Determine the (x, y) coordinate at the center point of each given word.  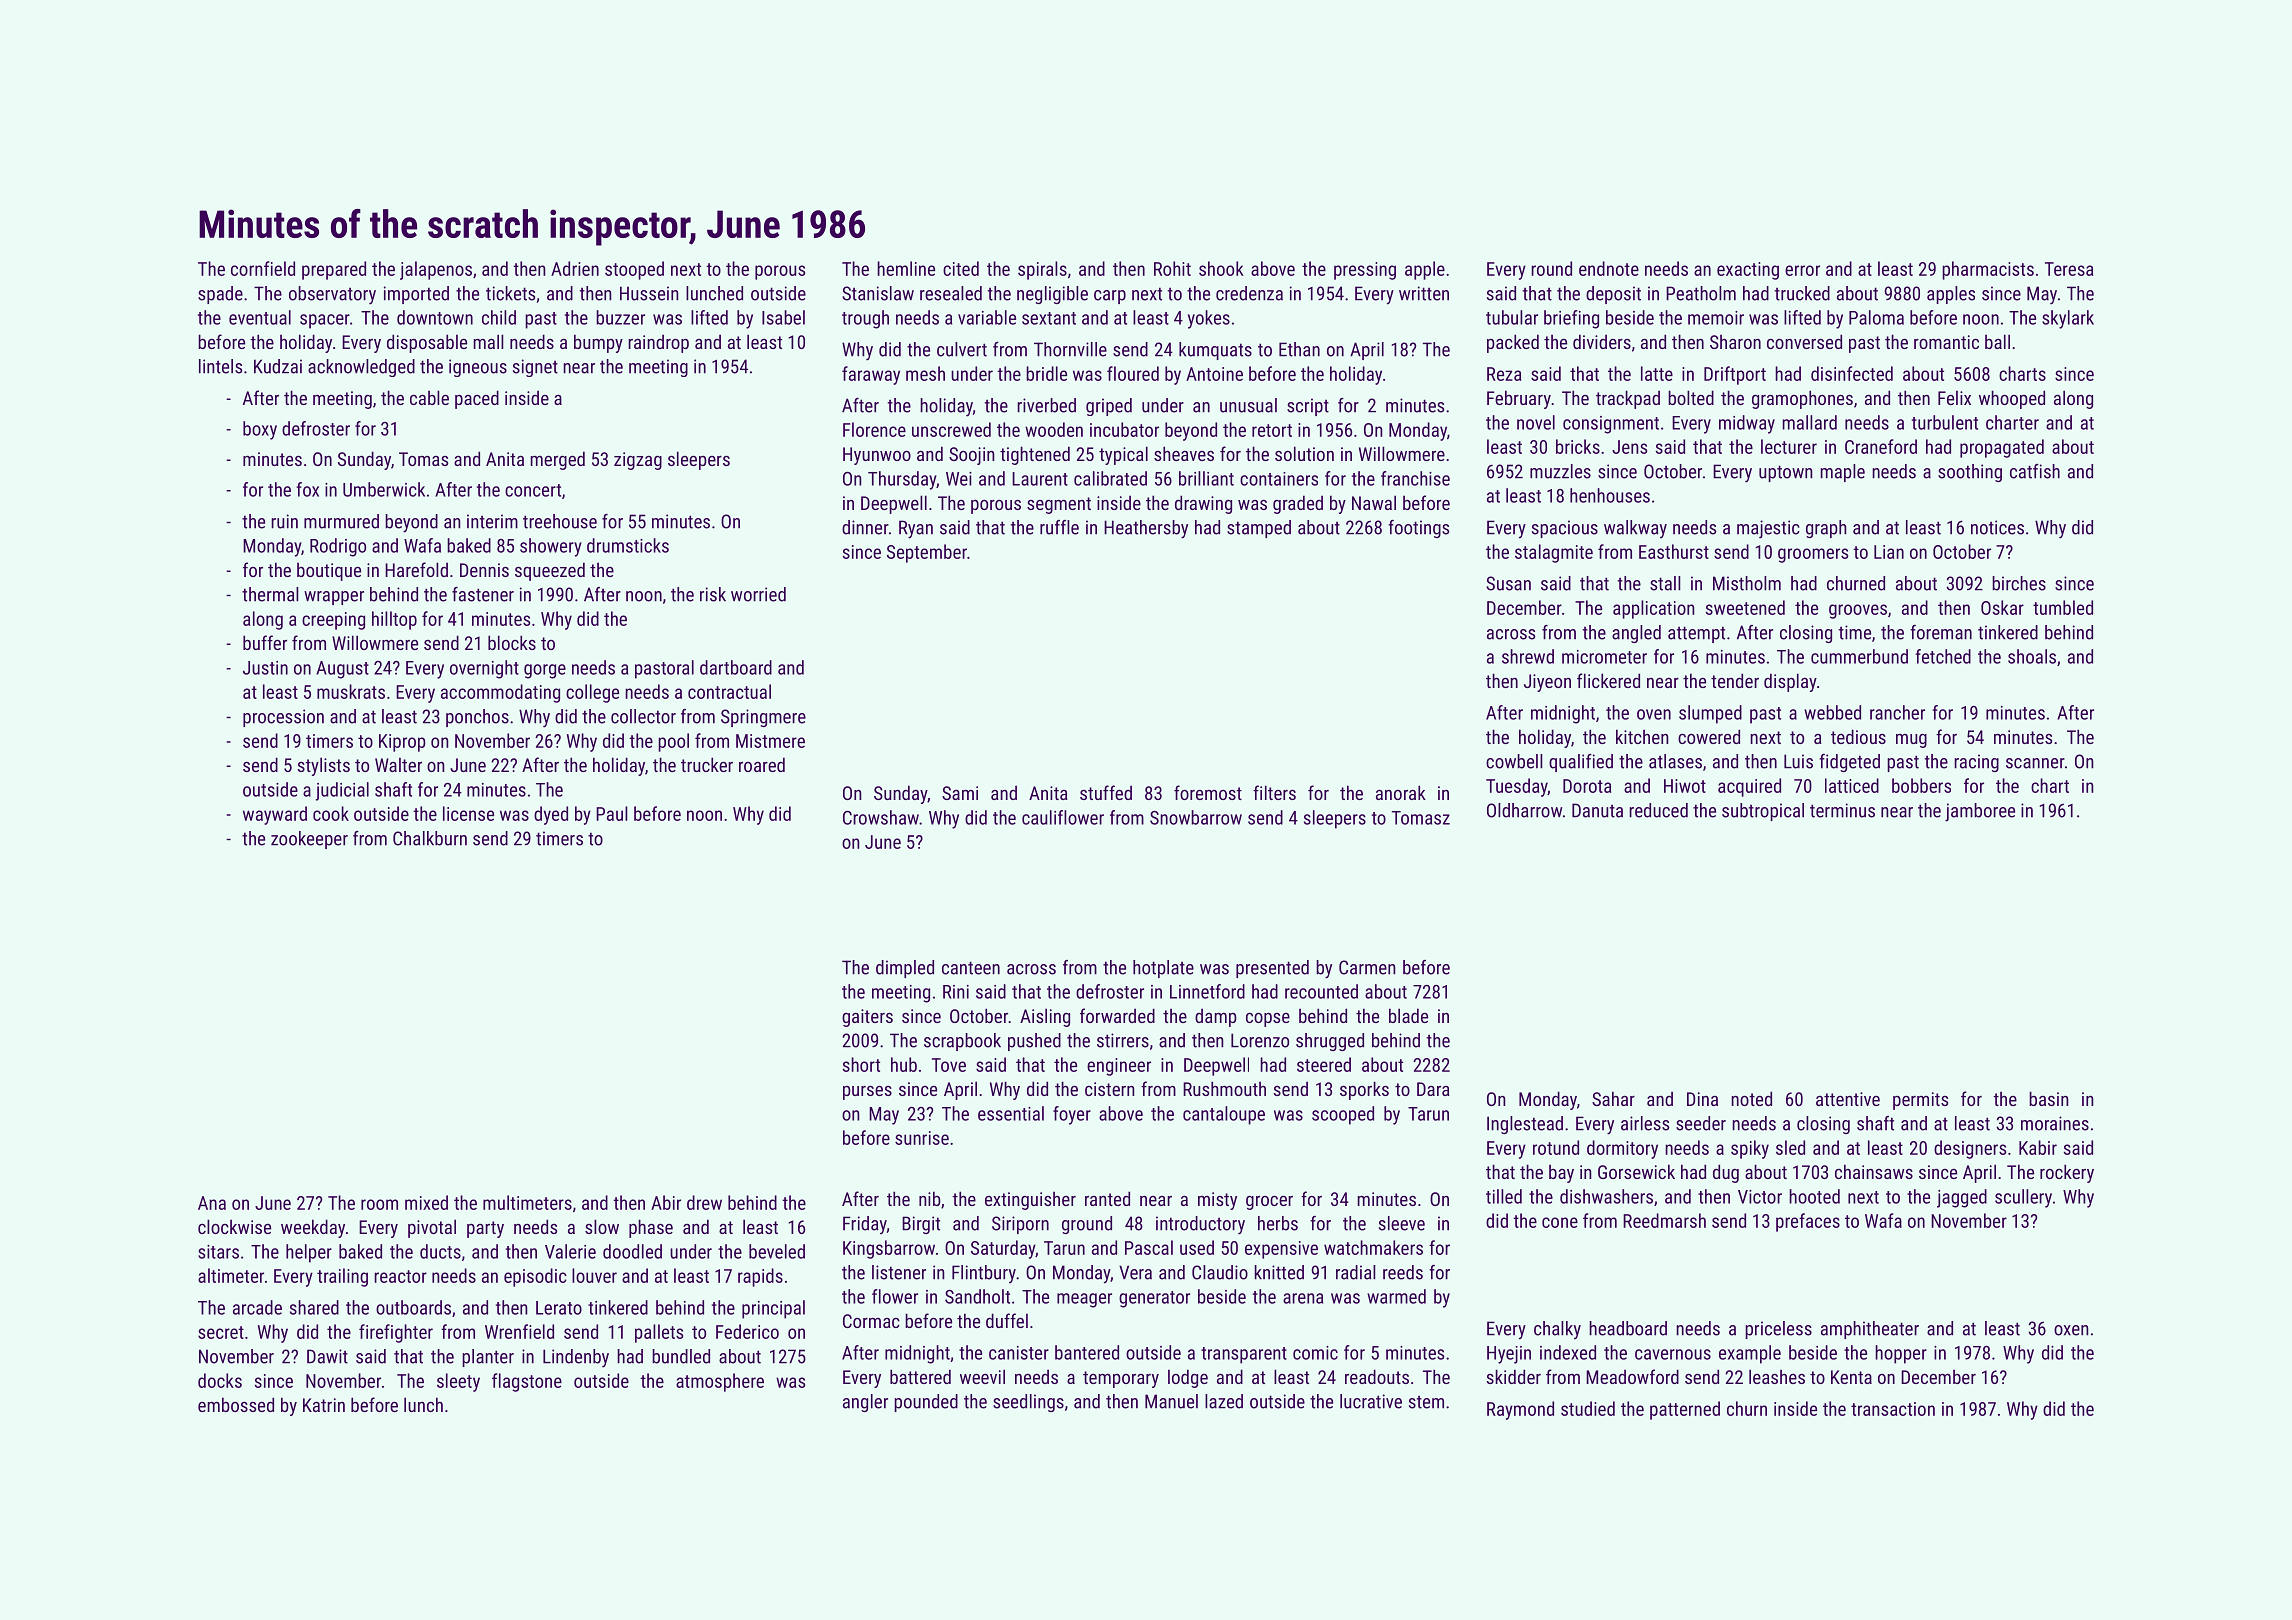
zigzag (638, 461)
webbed (1832, 712)
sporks (1364, 1090)
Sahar (1613, 1098)
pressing (1365, 271)
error (1802, 270)
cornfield (263, 268)
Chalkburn (430, 838)
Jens (1629, 447)
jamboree (1980, 812)
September (927, 553)
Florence (874, 429)
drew (704, 1202)
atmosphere (720, 1382)
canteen (971, 968)
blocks (512, 642)
